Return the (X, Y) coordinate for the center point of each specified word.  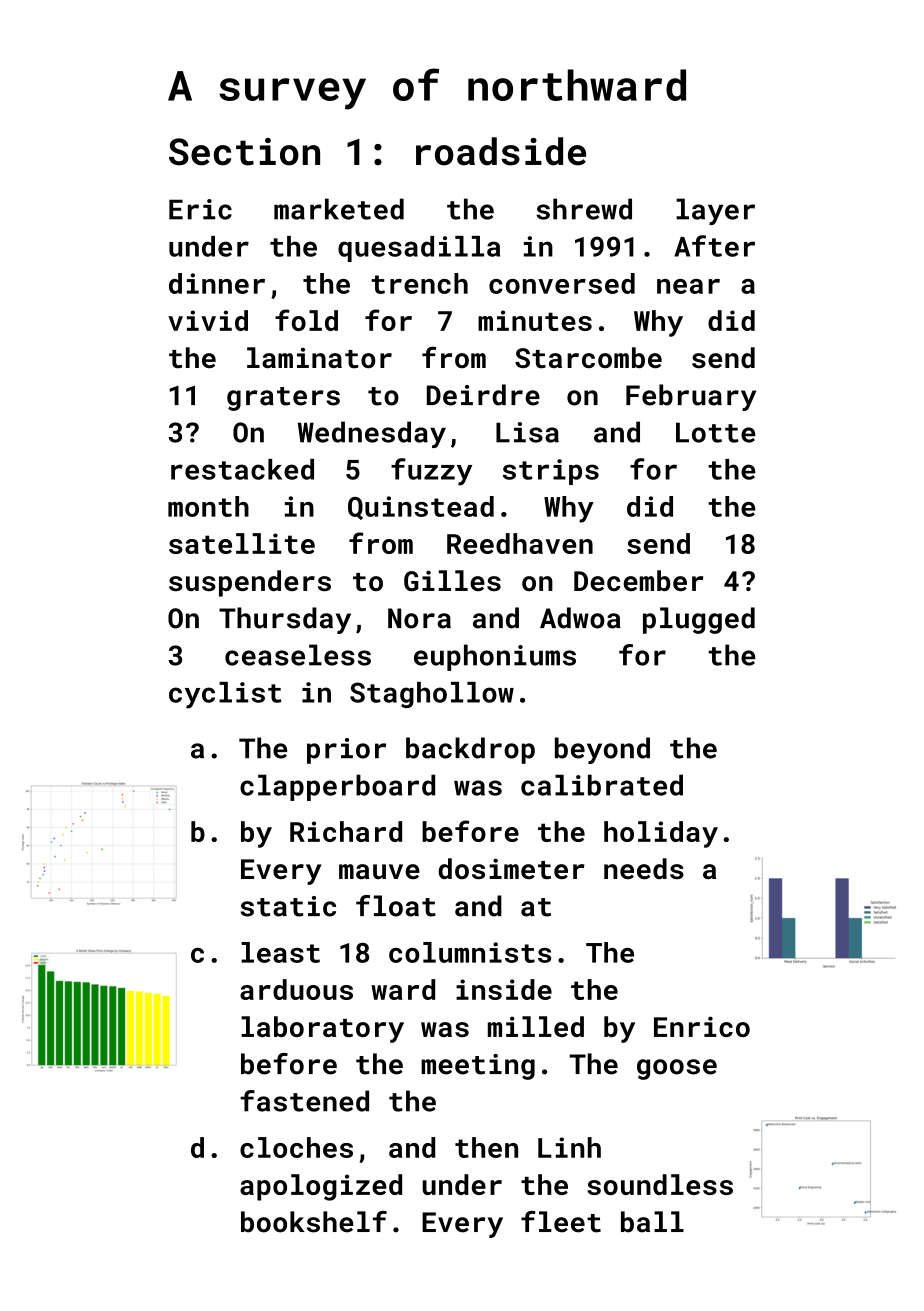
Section (244, 152)
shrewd (584, 209)
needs (644, 869)
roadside (501, 151)
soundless (660, 1184)
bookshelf (314, 1222)
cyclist (225, 695)
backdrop (470, 750)
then (486, 1147)
